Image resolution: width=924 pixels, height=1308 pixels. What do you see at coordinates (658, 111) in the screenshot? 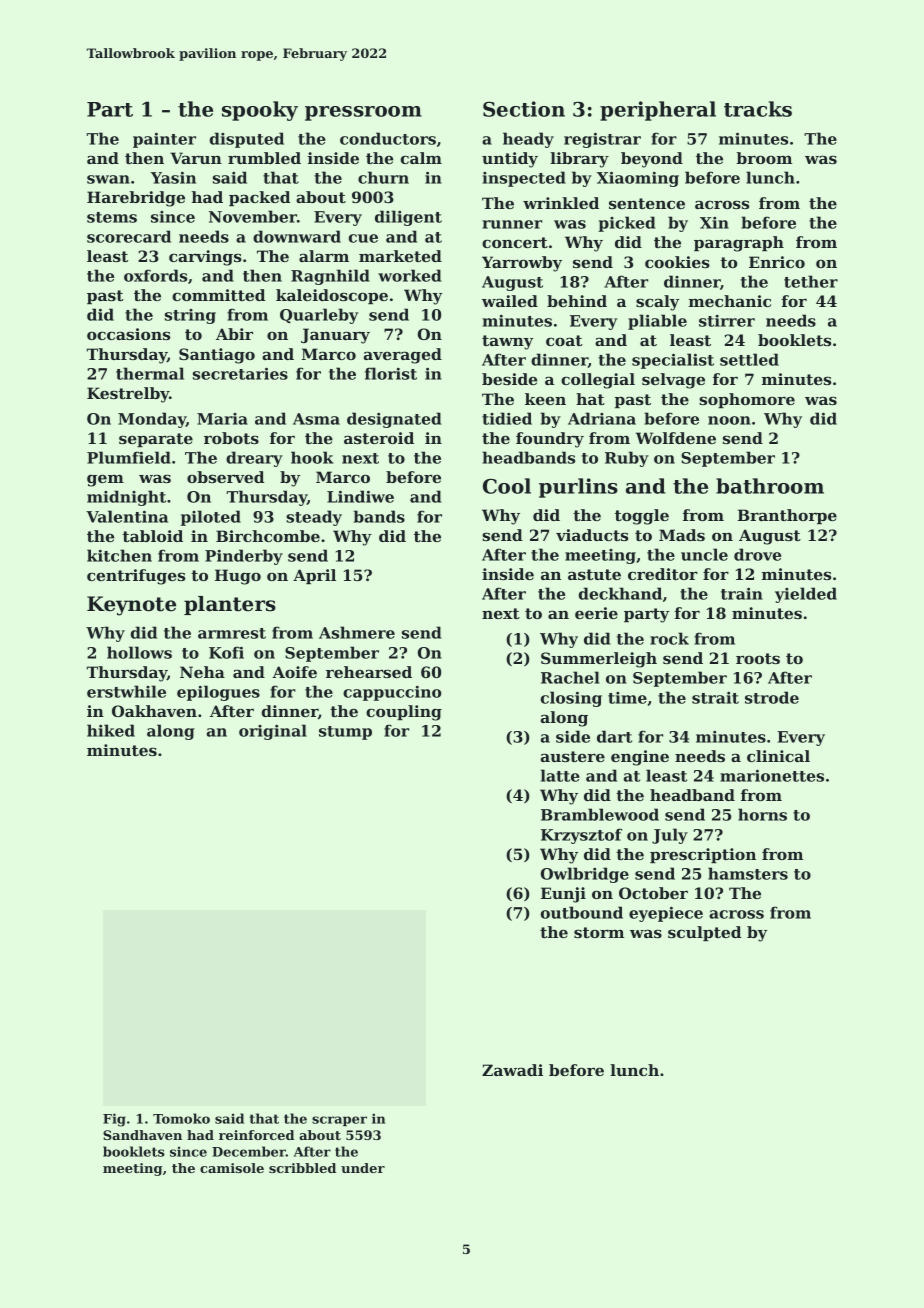
I see `peripheral` at bounding box center [658, 111].
